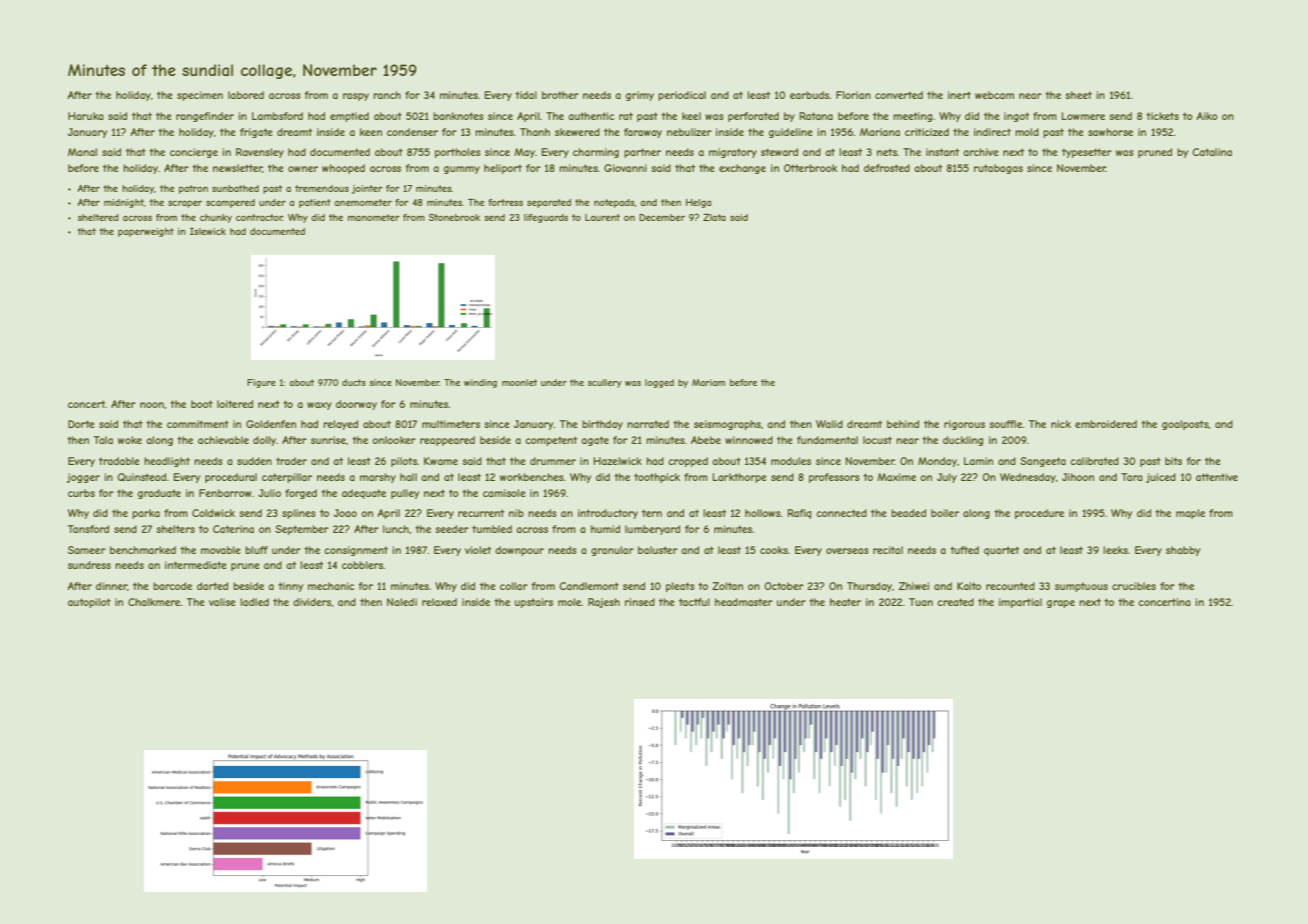 This image has height=924, width=1308. I want to click on Stonebrook, so click(454, 217).
